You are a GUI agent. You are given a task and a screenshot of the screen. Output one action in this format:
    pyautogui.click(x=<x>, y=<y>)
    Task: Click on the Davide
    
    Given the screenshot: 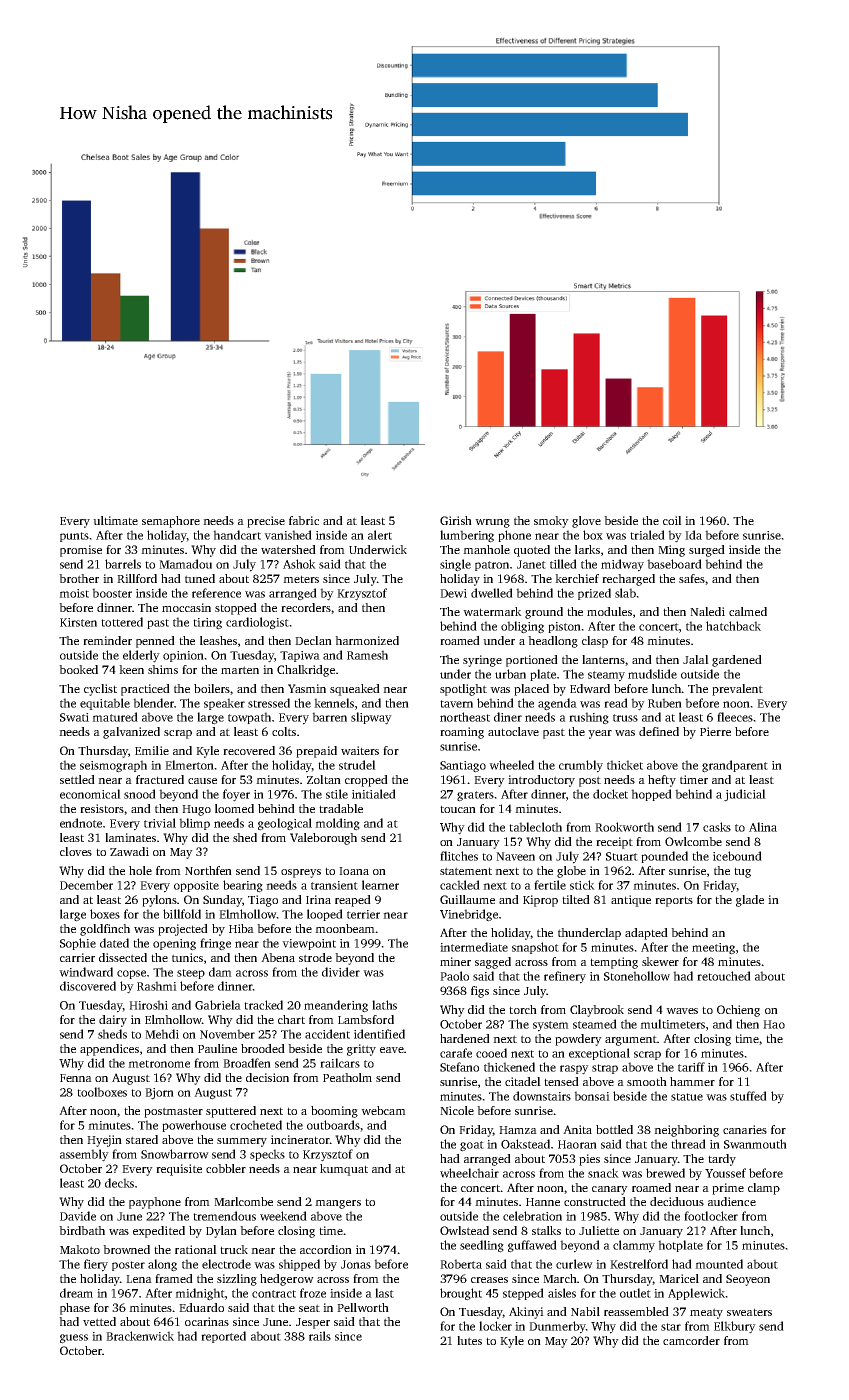 What is the action you would take?
    pyautogui.click(x=78, y=1216)
